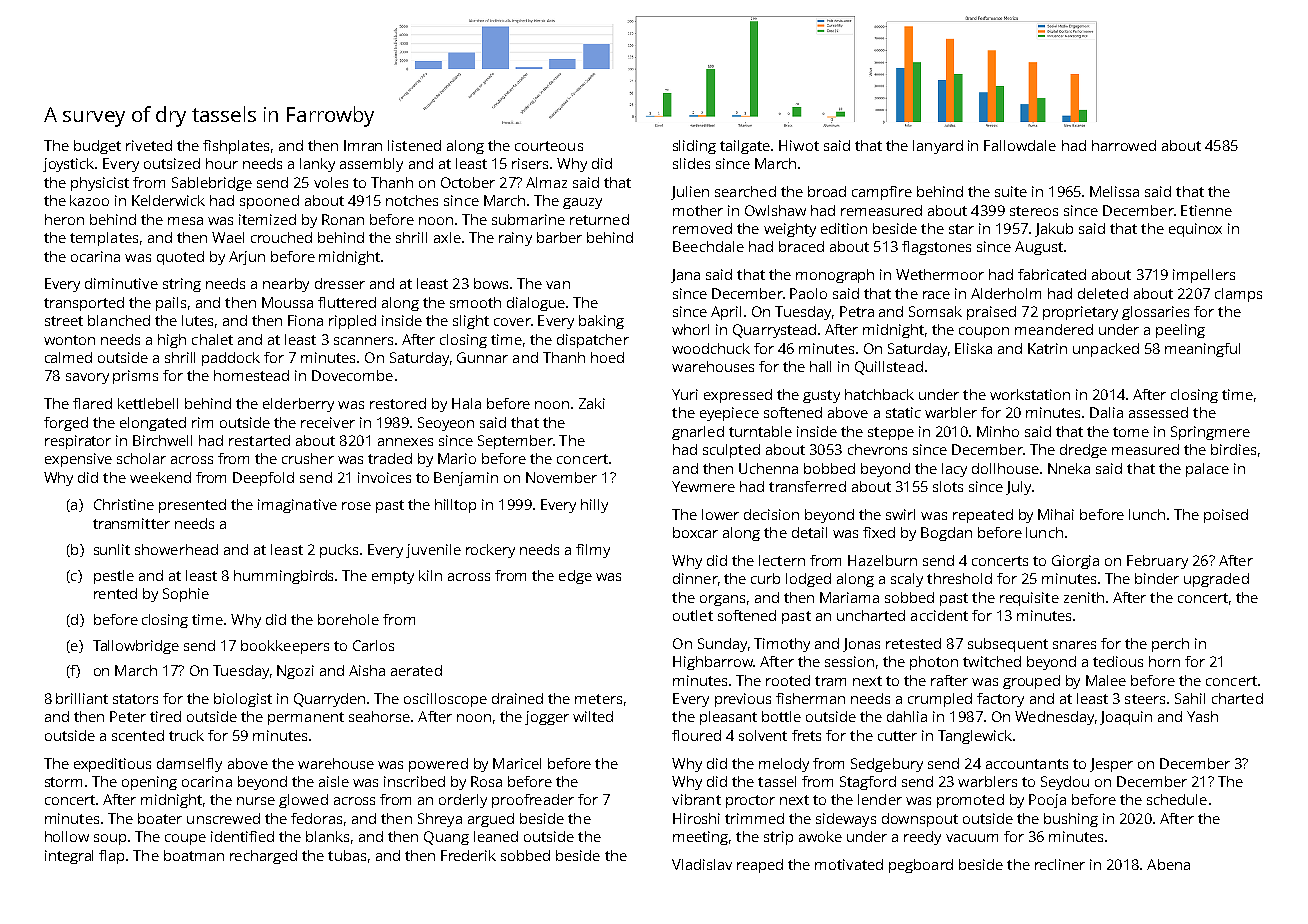 The image size is (1308, 924). I want to click on Hiwot, so click(799, 145).
